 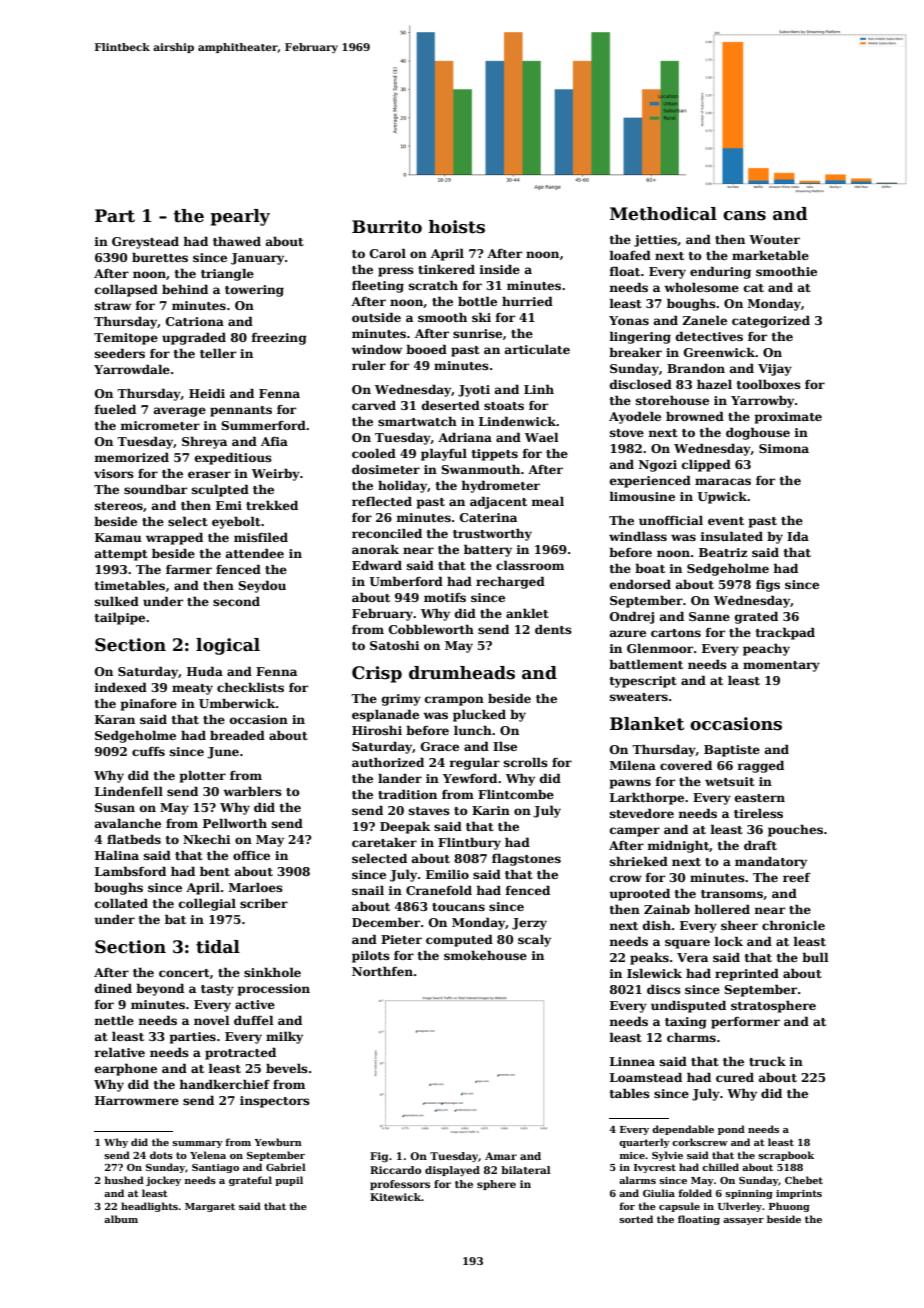 I want to click on towering, so click(x=254, y=291).
